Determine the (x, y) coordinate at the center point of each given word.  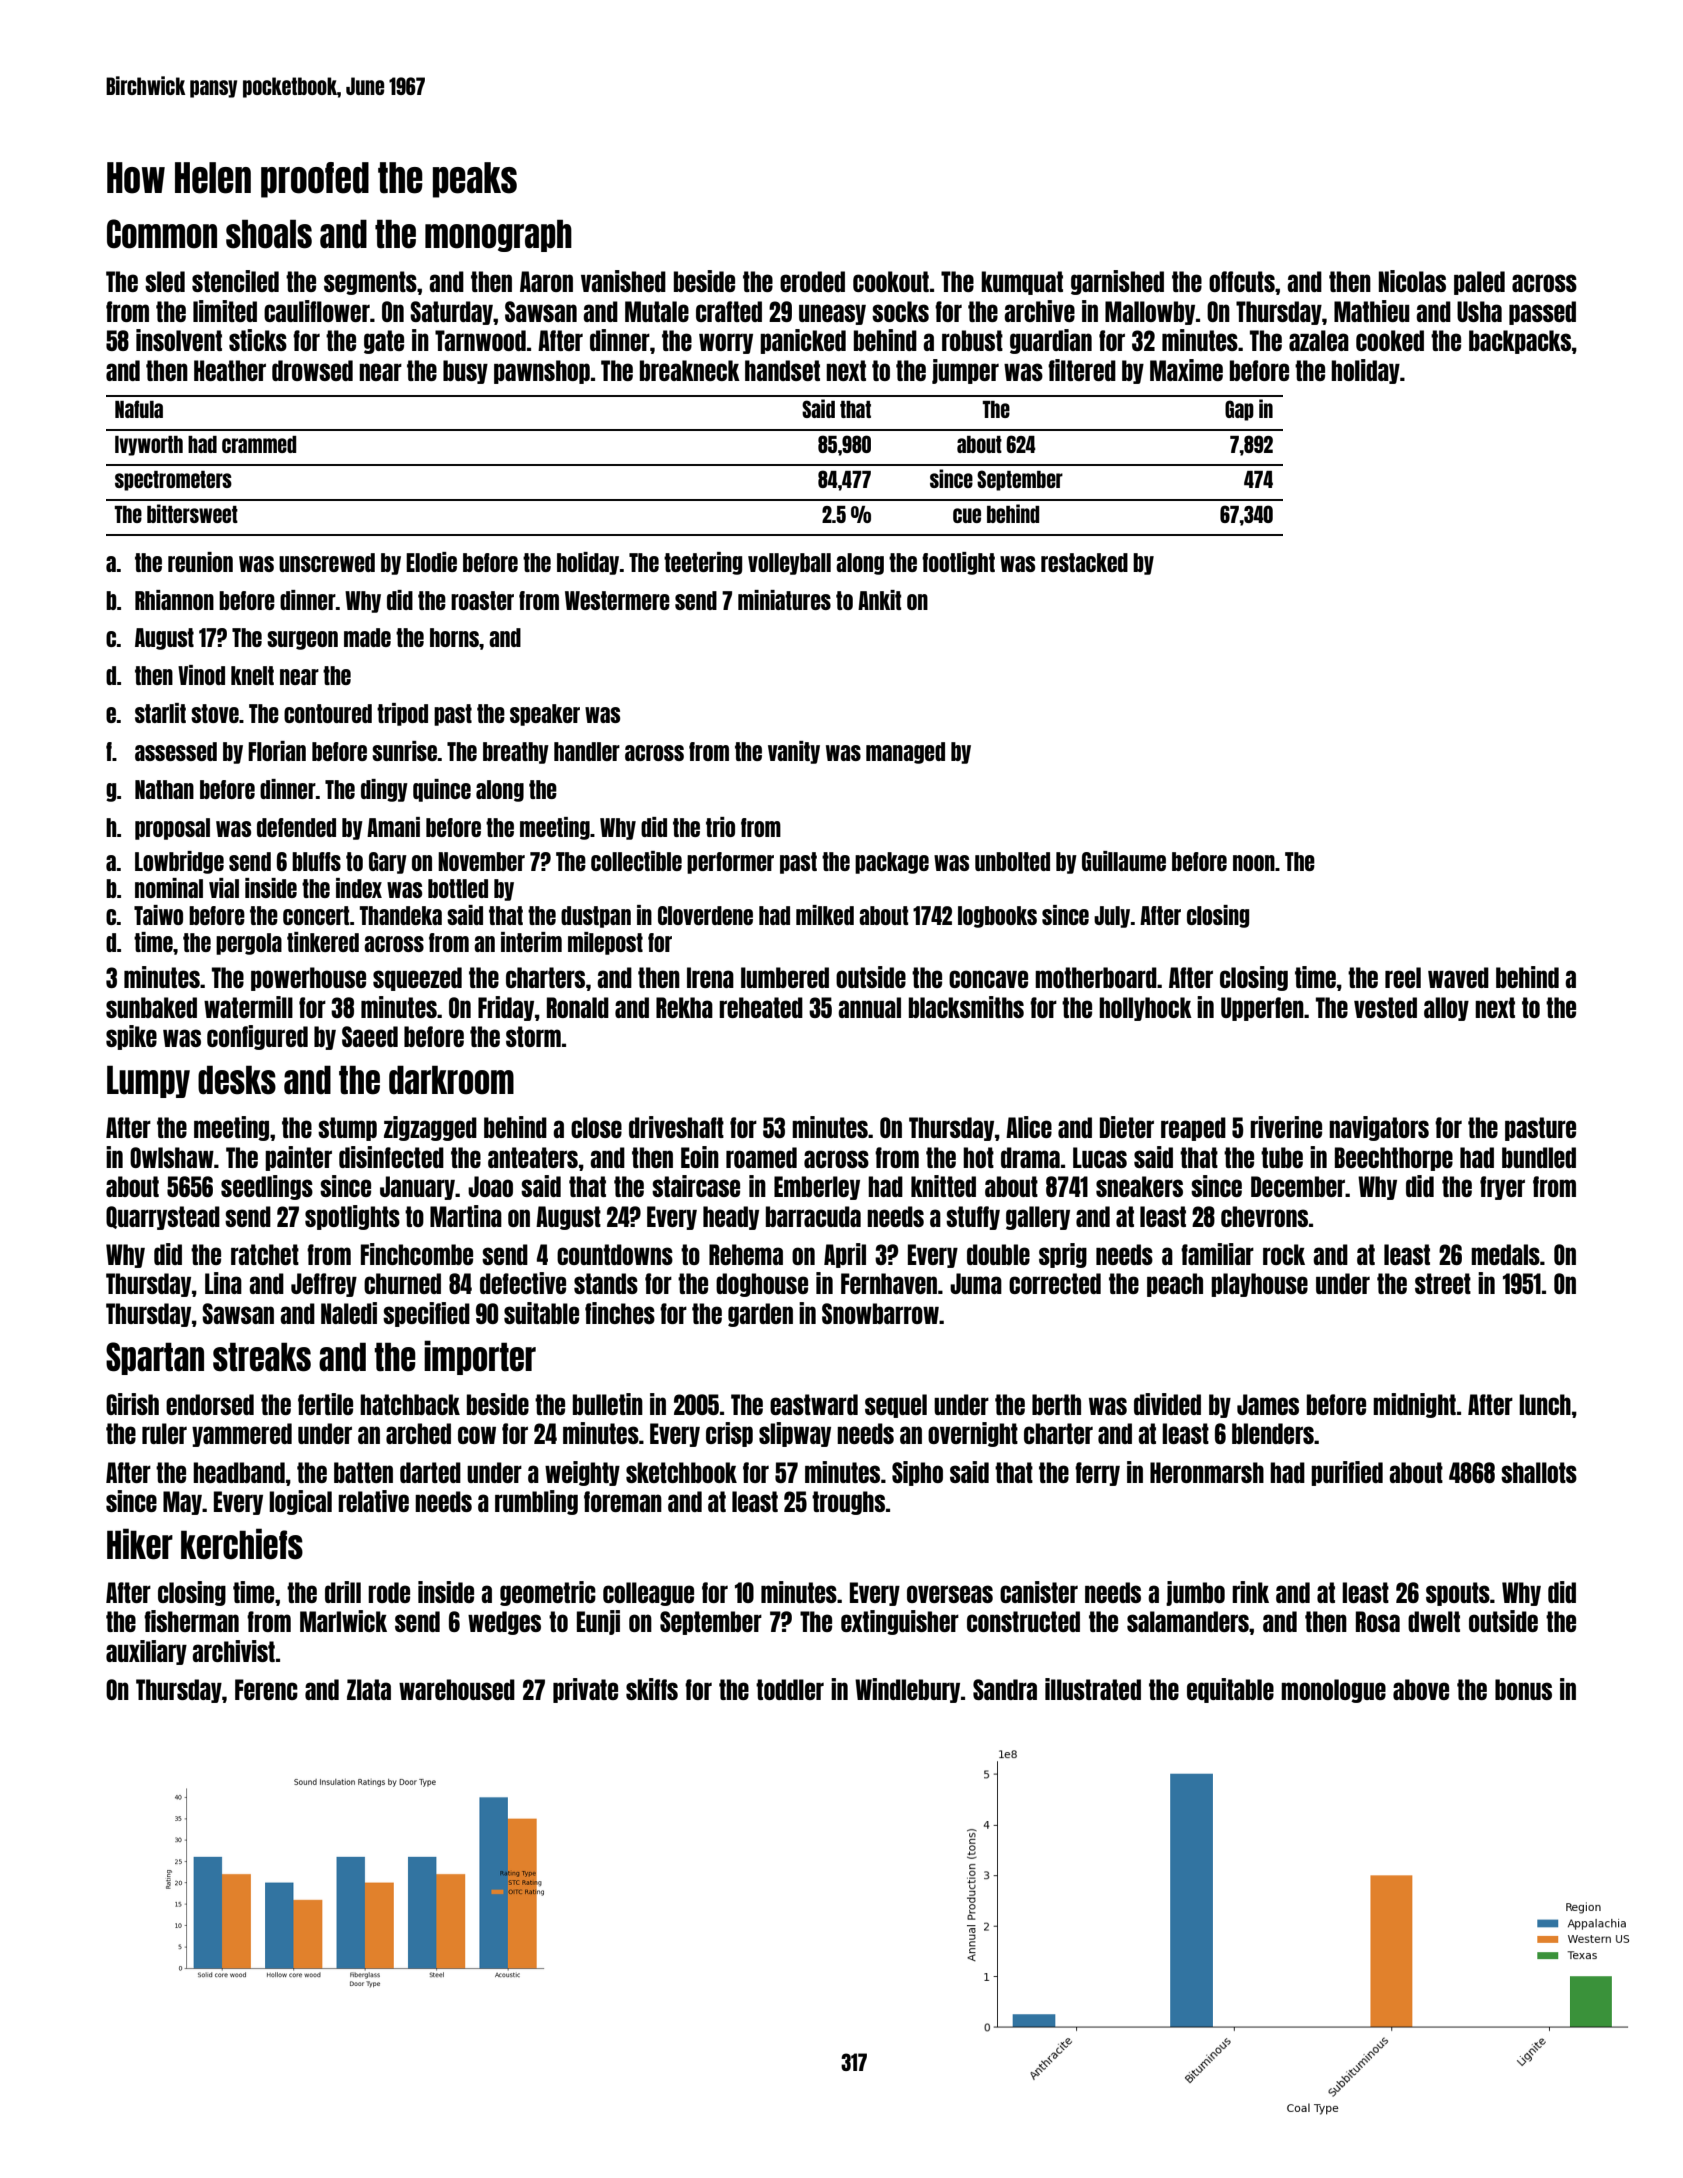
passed (1542, 313)
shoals (269, 234)
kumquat (1022, 283)
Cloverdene (705, 915)
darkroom (451, 1080)
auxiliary (146, 1652)
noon (1254, 863)
